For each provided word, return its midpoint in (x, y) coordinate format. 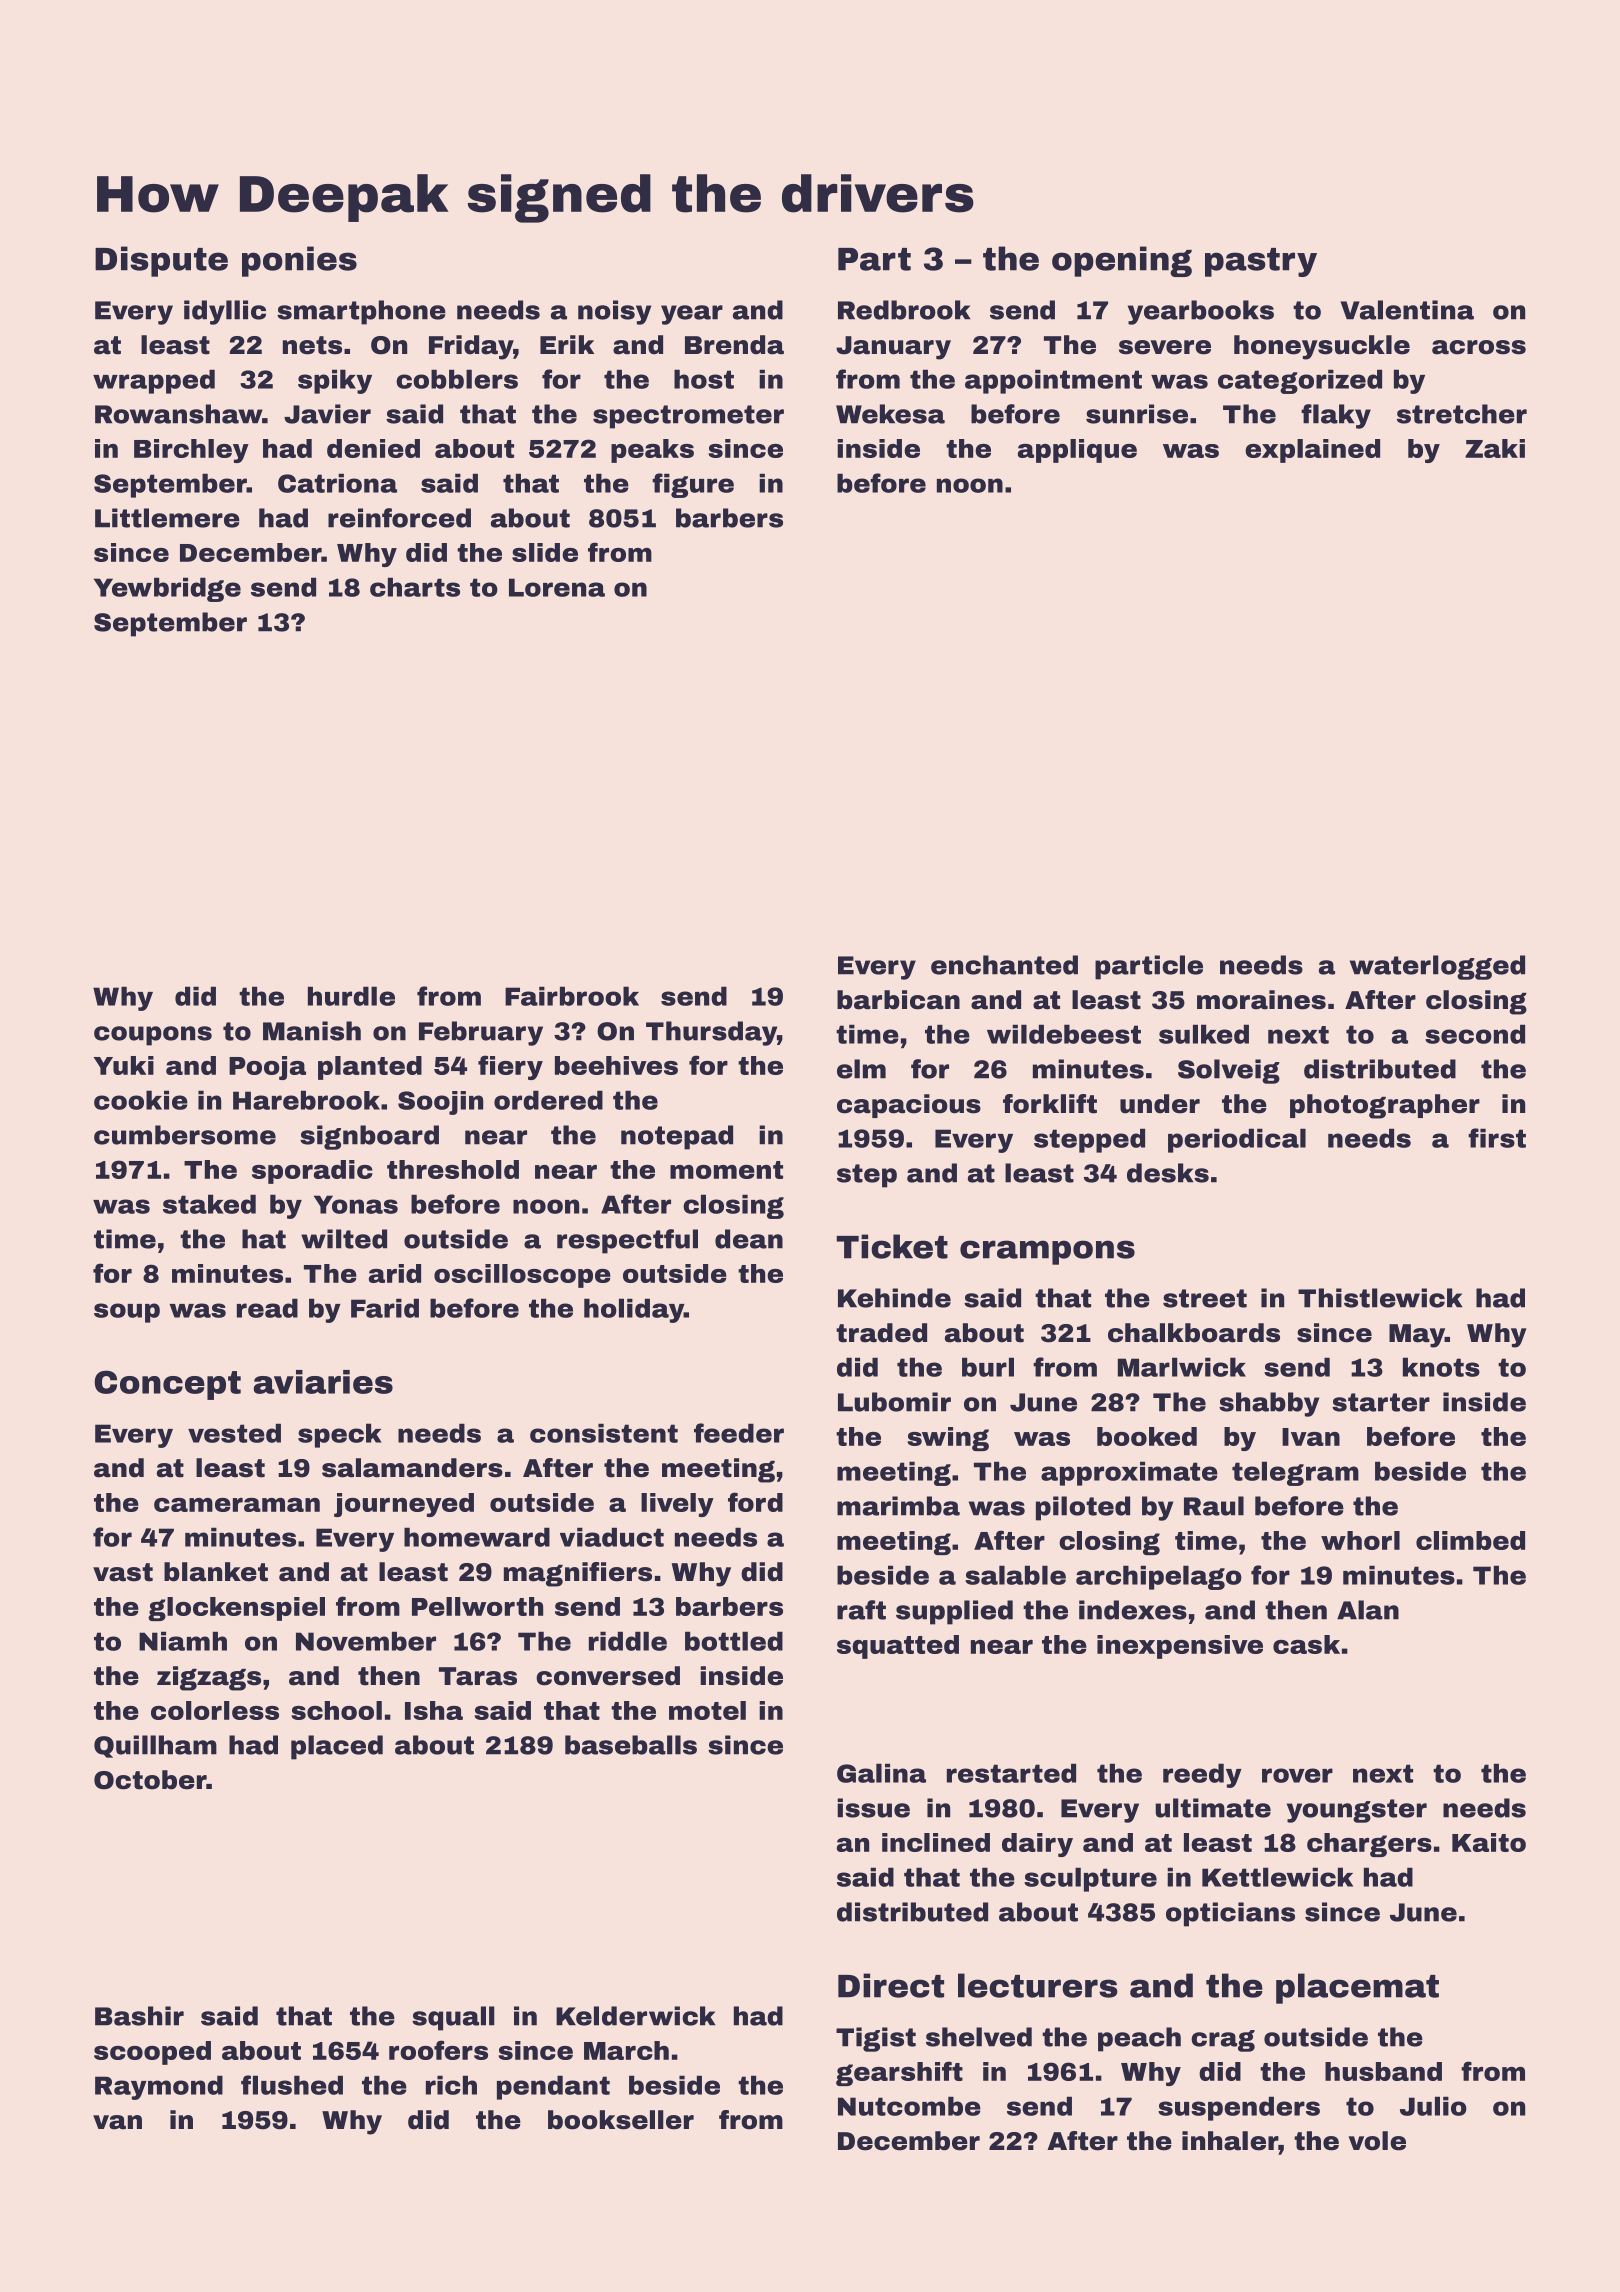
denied (373, 448)
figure (693, 485)
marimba (898, 1506)
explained (1312, 451)
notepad (677, 1137)
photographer (1385, 1106)
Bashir (139, 2016)
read (267, 1308)
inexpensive (1180, 1647)
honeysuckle (1322, 347)
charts (415, 587)
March (626, 2050)
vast (123, 1572)
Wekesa (890, 414)
